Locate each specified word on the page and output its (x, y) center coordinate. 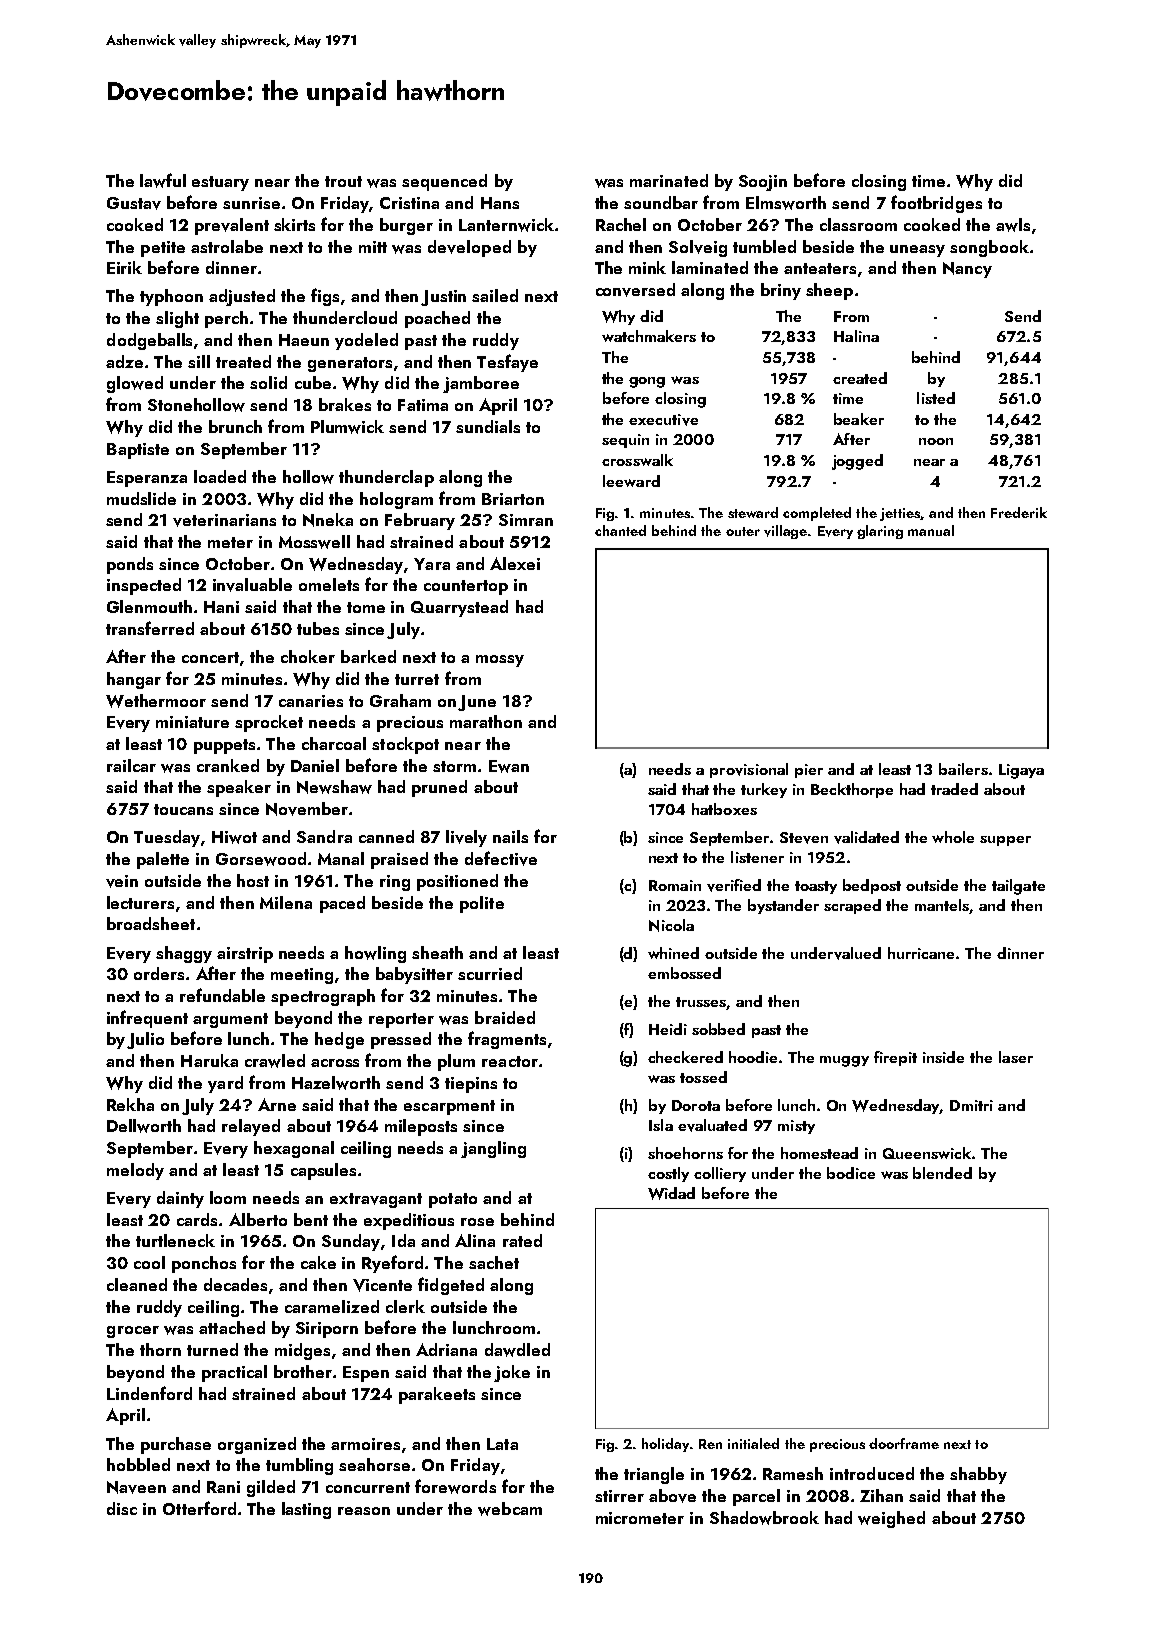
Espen (366, 1374)
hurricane (921, 953)
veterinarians (224, 520)
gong (647, 382)
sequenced (444, 182)
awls (1013, 225)
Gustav (134, 203)
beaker (859, 419)
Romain (675, 885)
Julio (145, 1040)
